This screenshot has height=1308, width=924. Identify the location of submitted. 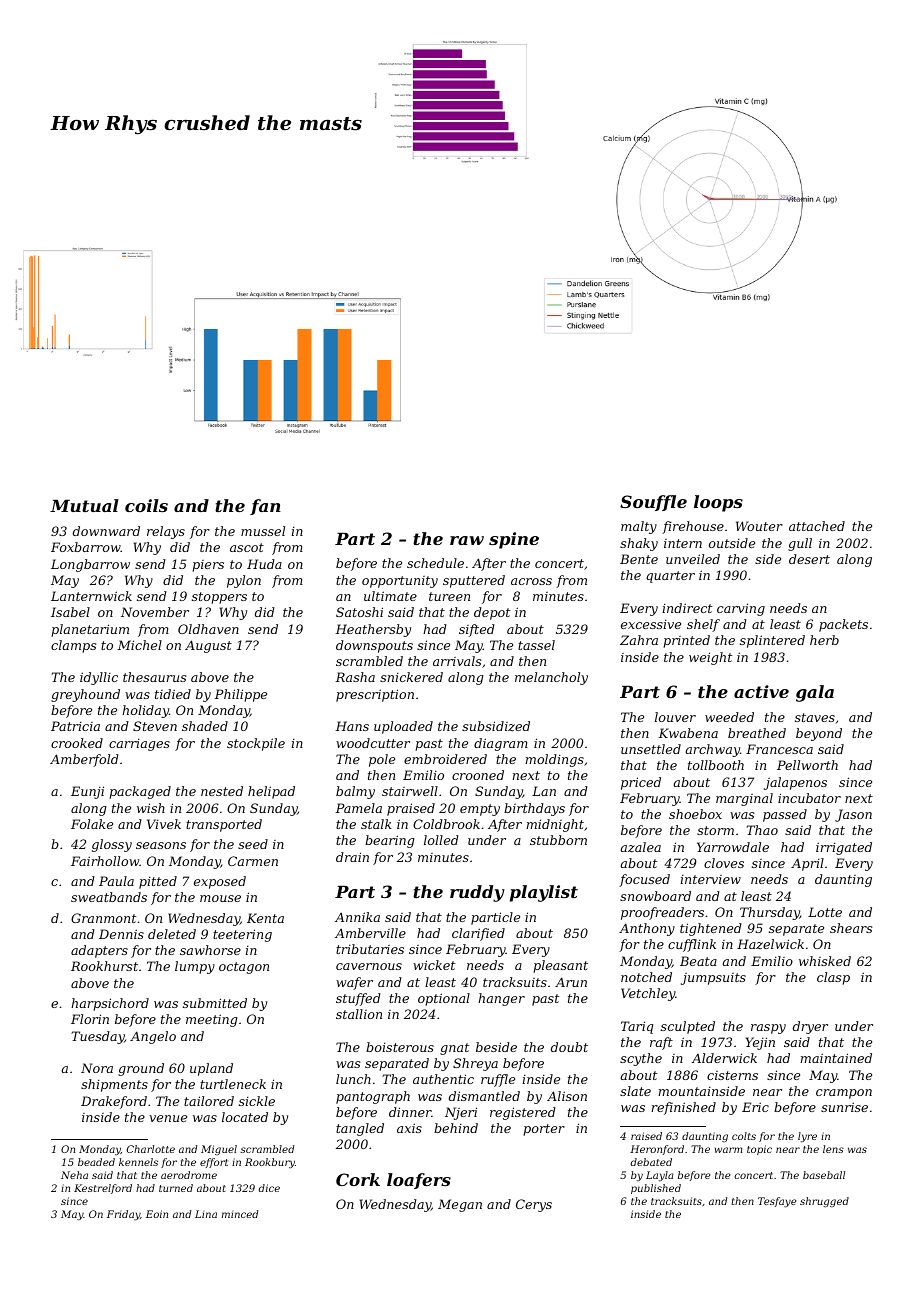
(215, 1003).
